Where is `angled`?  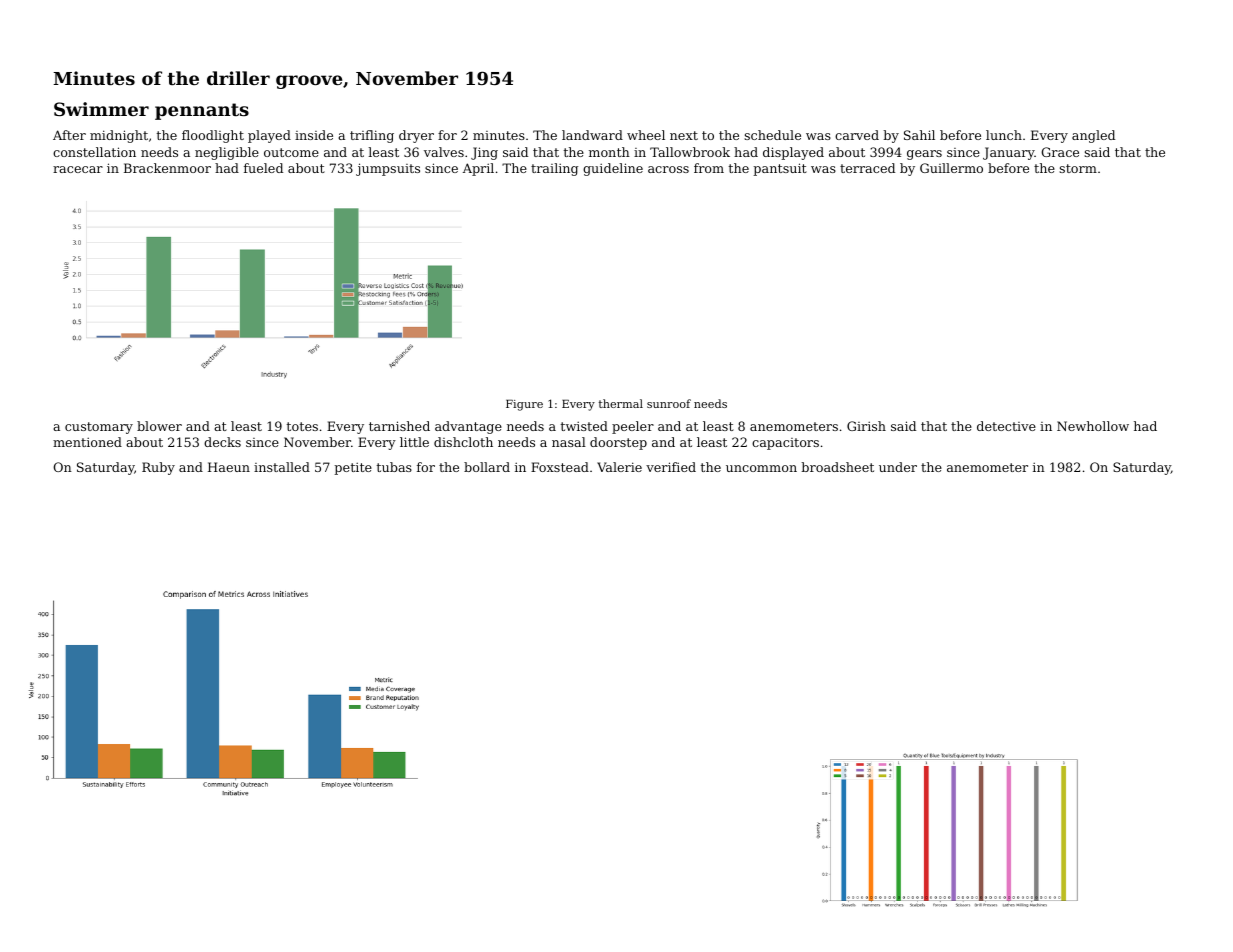
angled is located at coordinates (1093, 136).
